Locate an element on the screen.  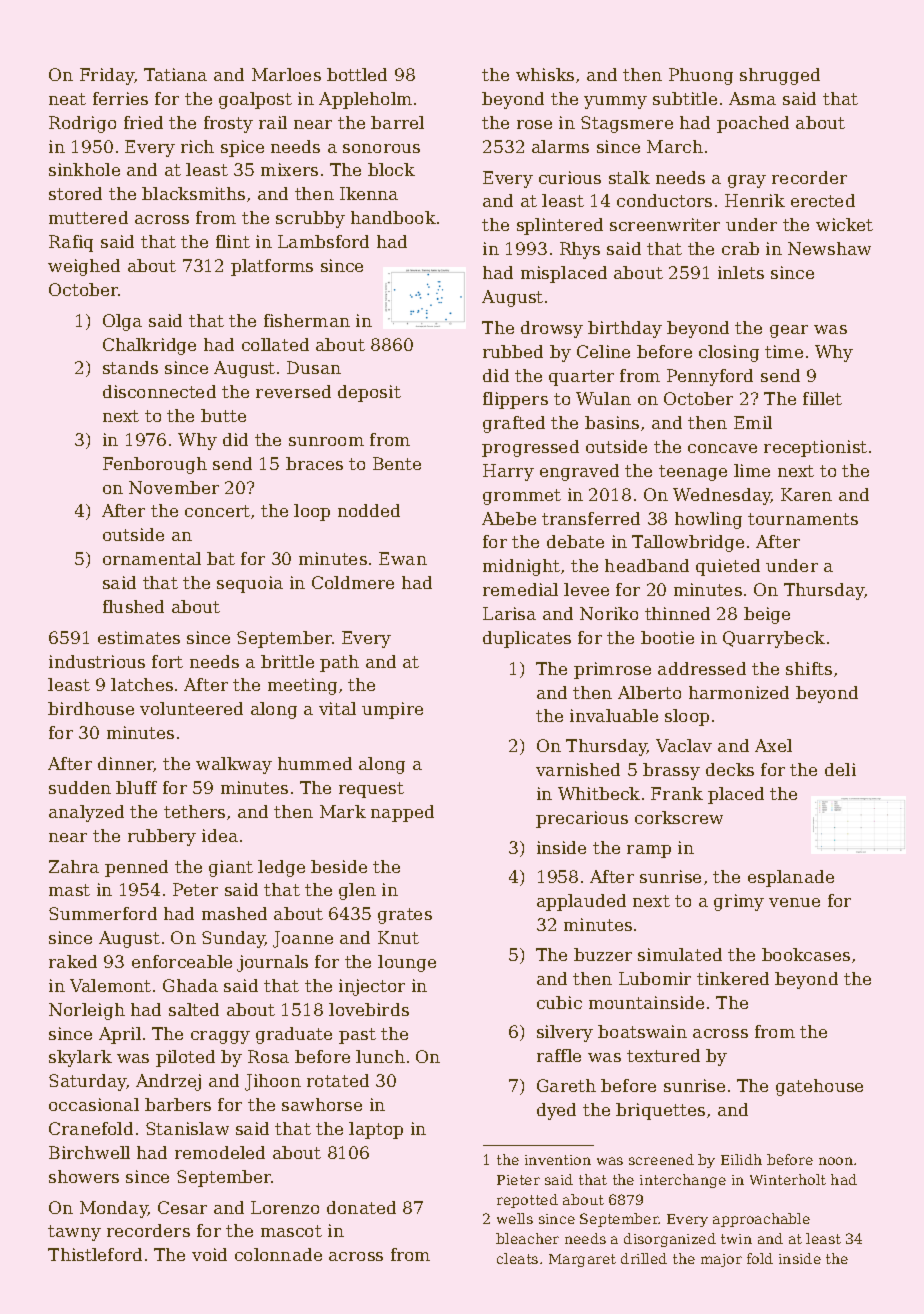
gatehouse is located at coordinates (819, 1087).
